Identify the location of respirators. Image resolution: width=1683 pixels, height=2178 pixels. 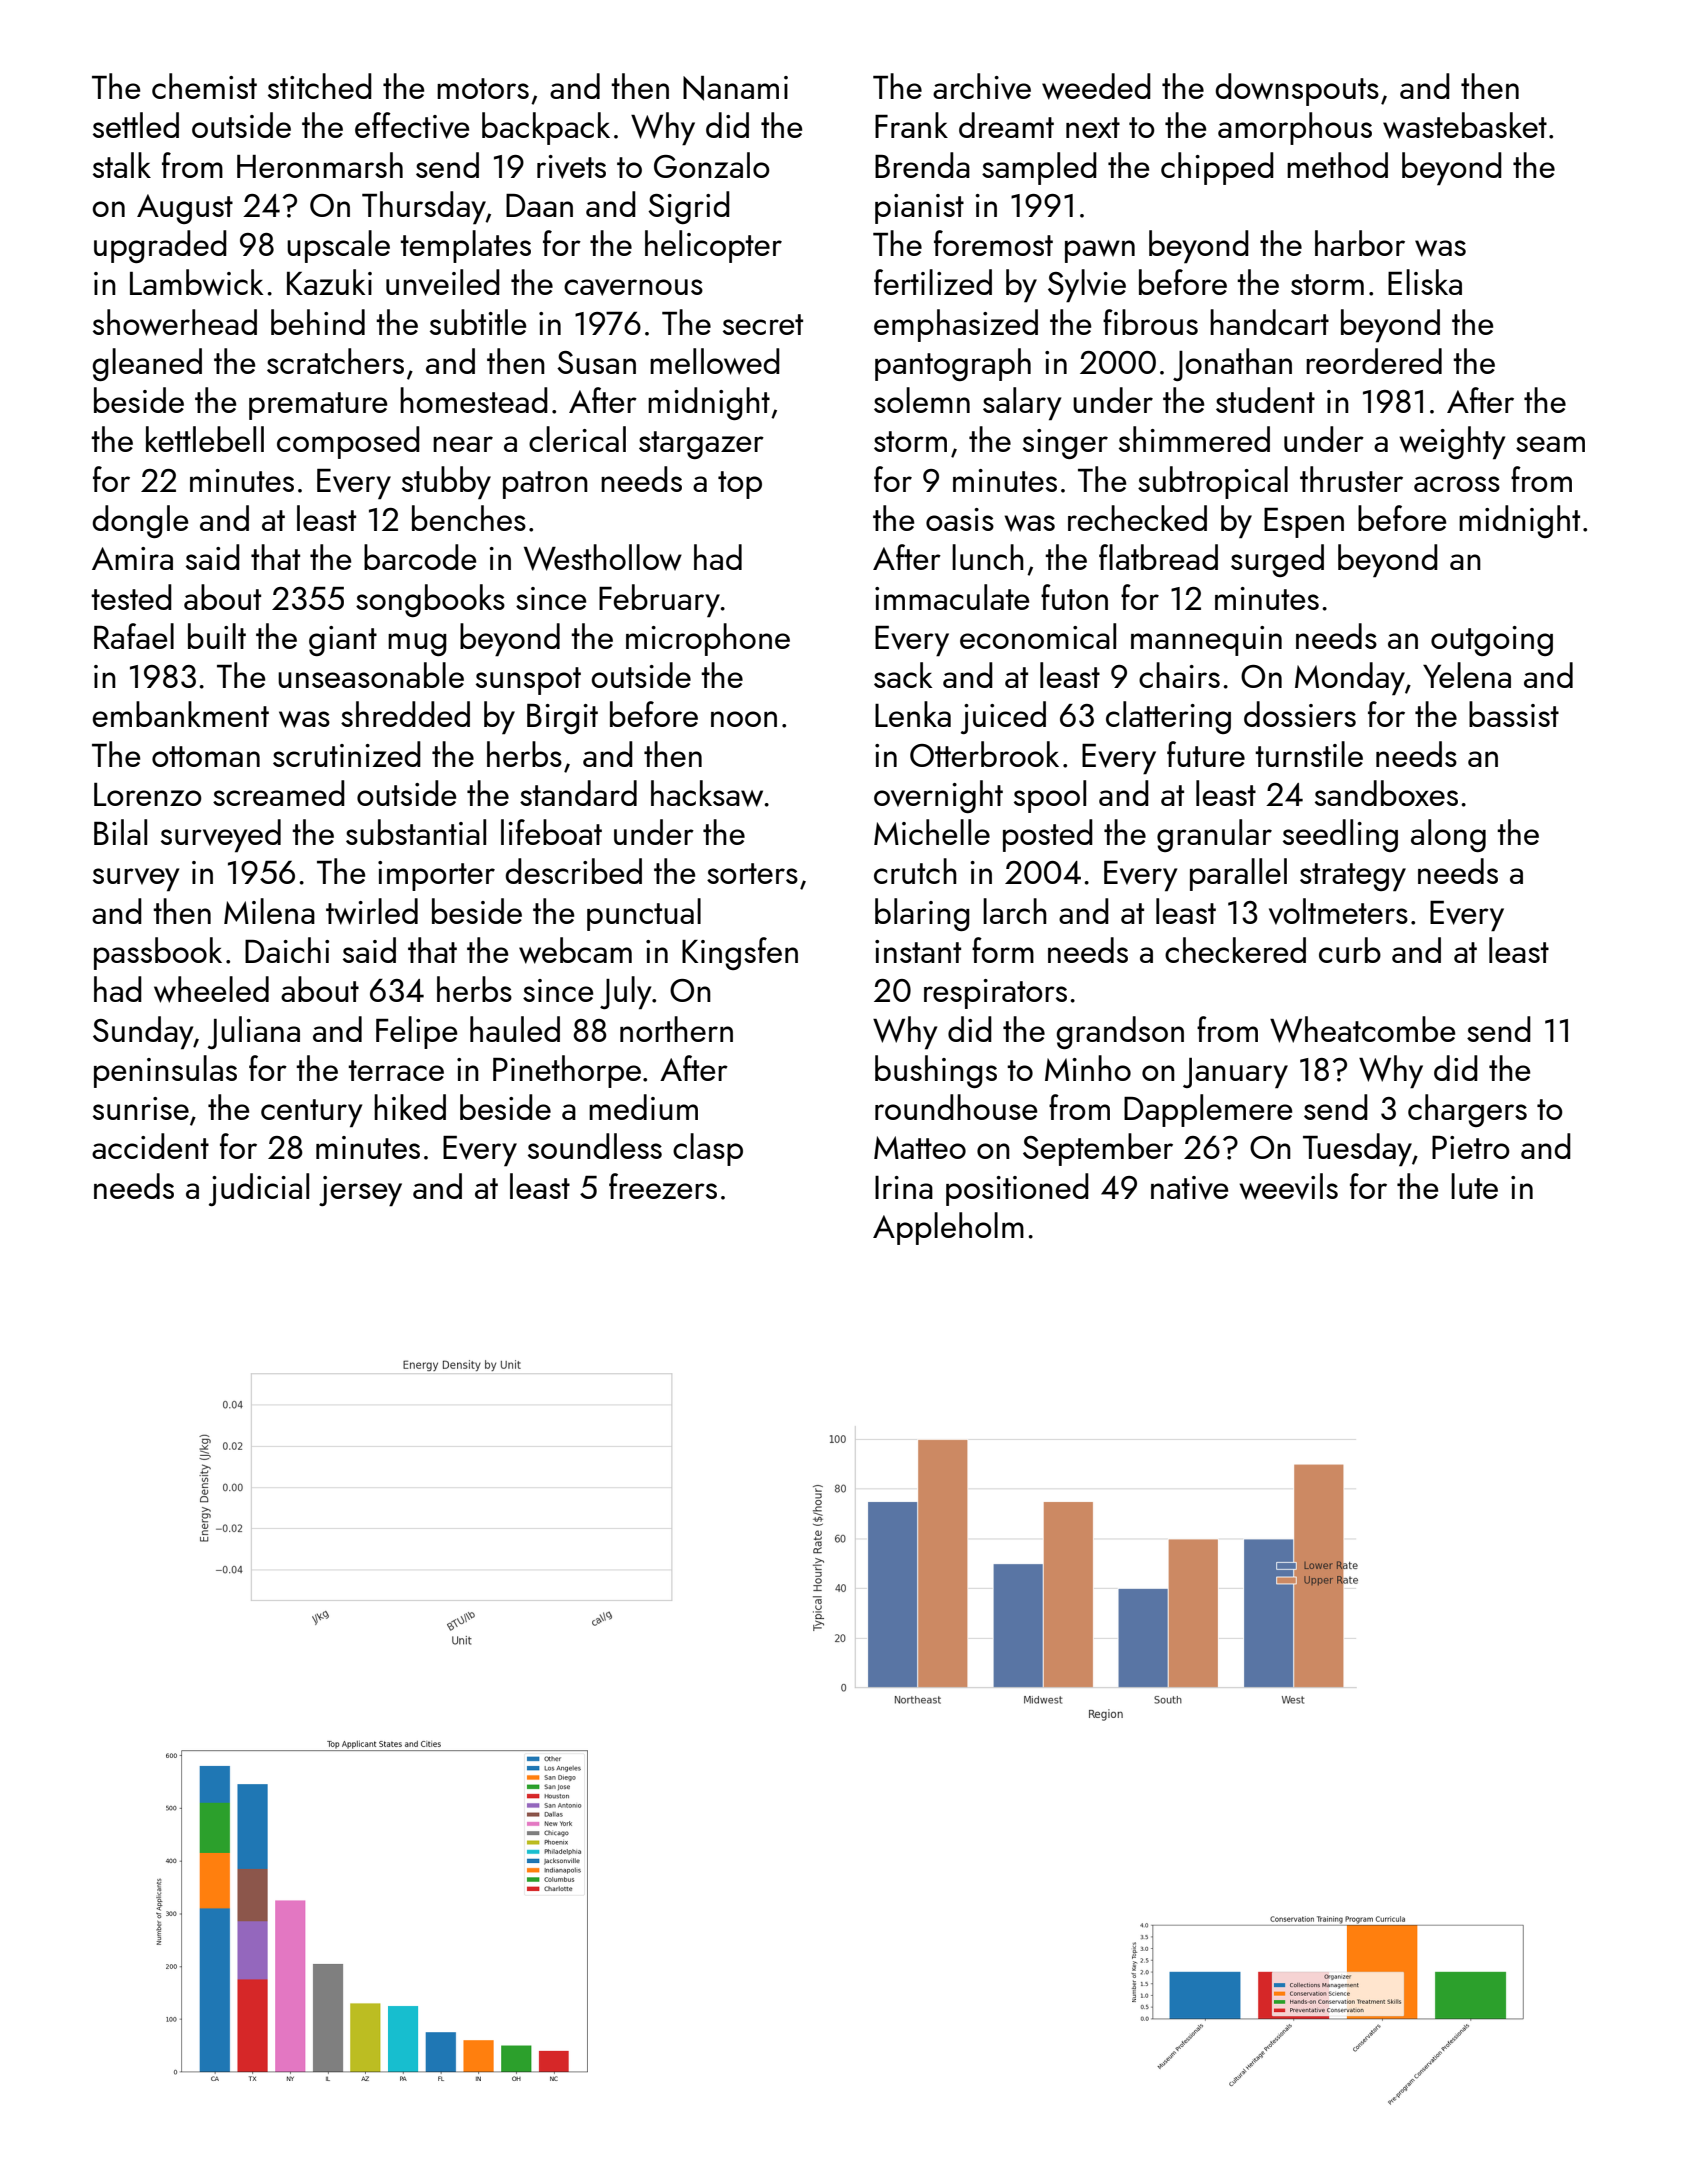
(995, 994).
